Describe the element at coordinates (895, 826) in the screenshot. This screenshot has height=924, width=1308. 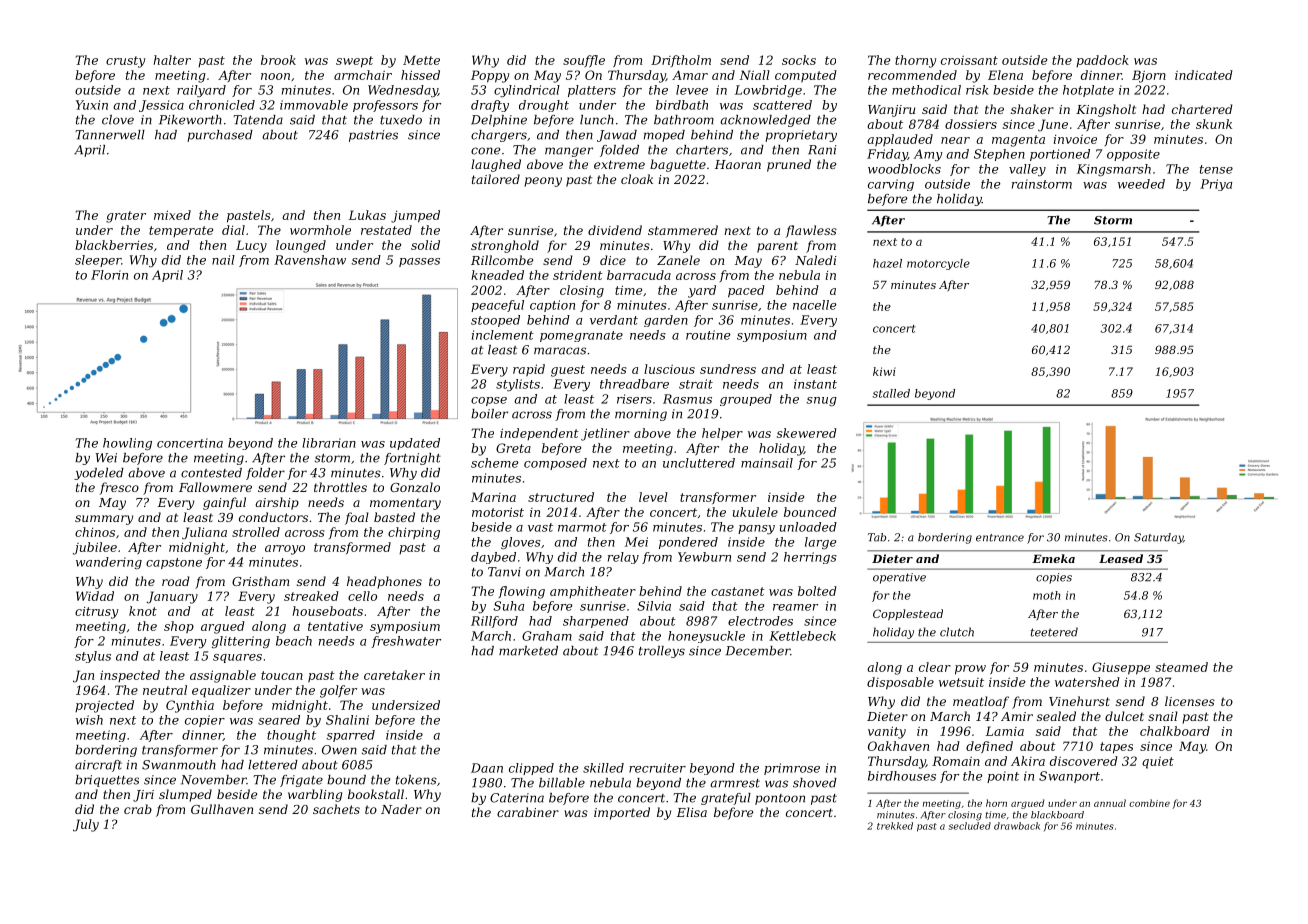
I see `trekked` at that location.
